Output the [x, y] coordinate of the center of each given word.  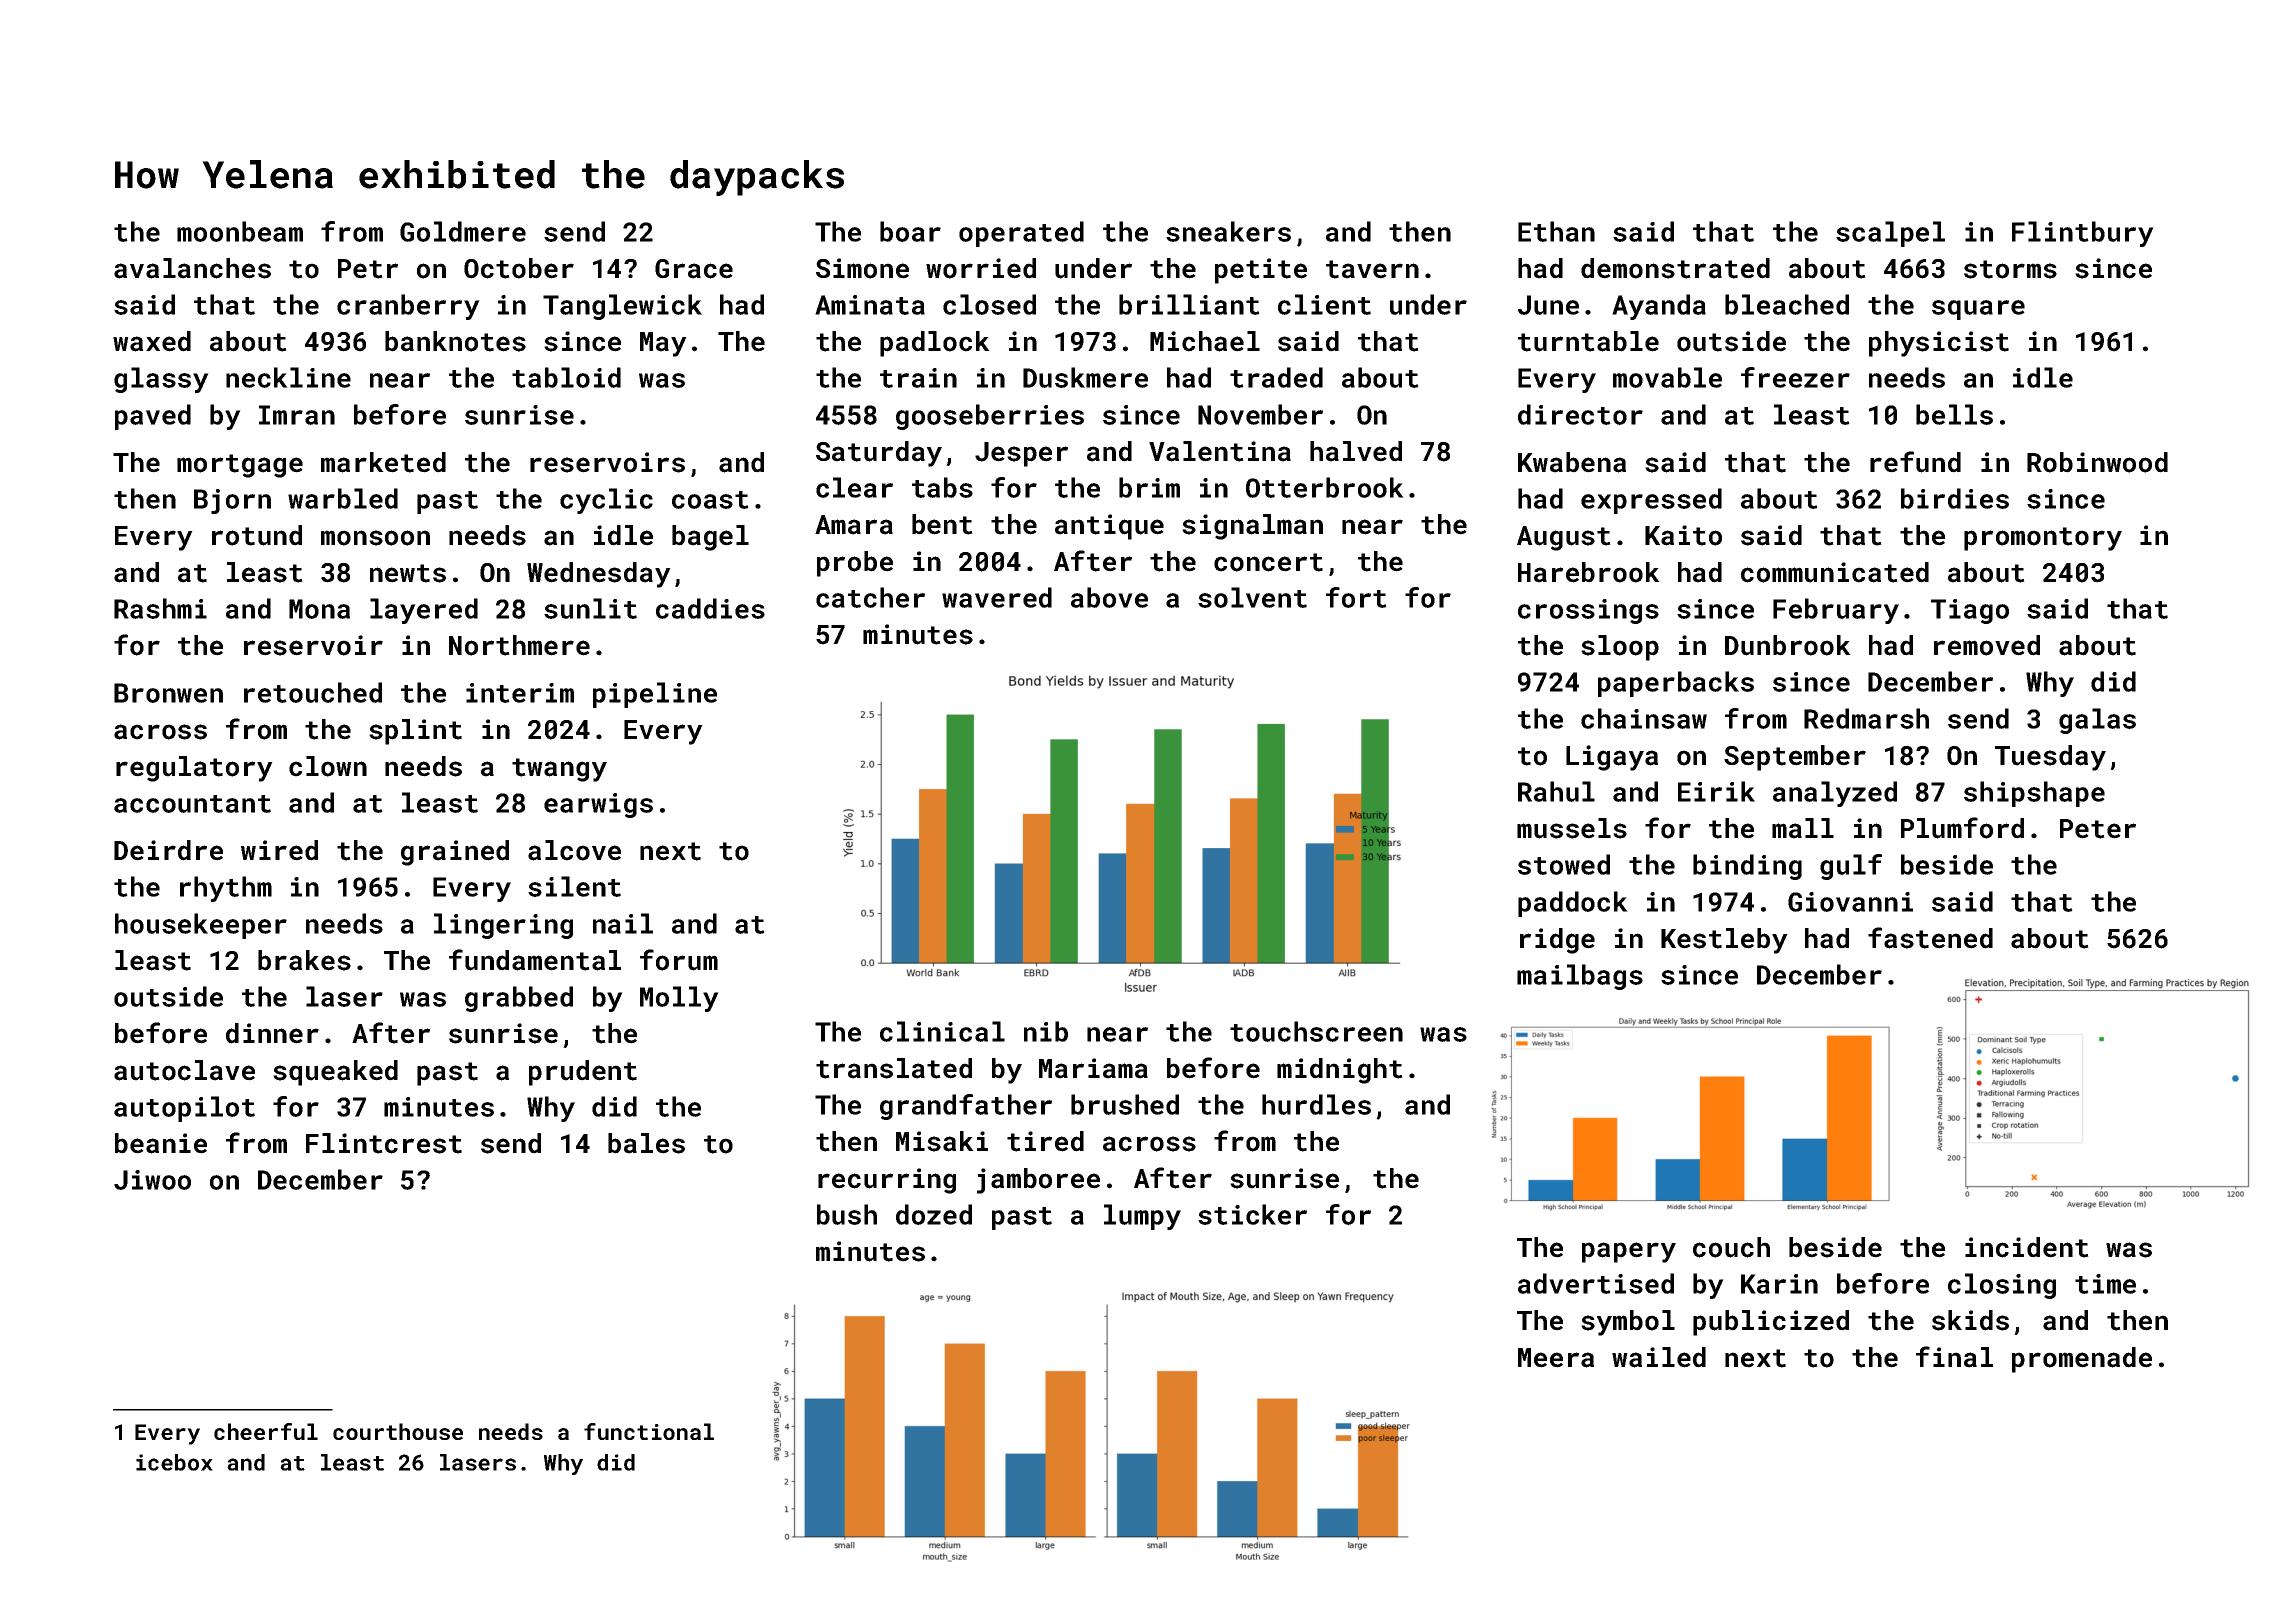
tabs [942, 487]
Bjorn [232, 501]
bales [646, 1143]
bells [1954, 414]
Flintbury [2083, 234]
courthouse [398, 1431]
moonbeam [240, 231]
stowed [1564, 864]
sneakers [1228, 231]
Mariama [1093, 1068]
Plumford [1962, 828]
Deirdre [168, 850]
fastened [1930, 938]
